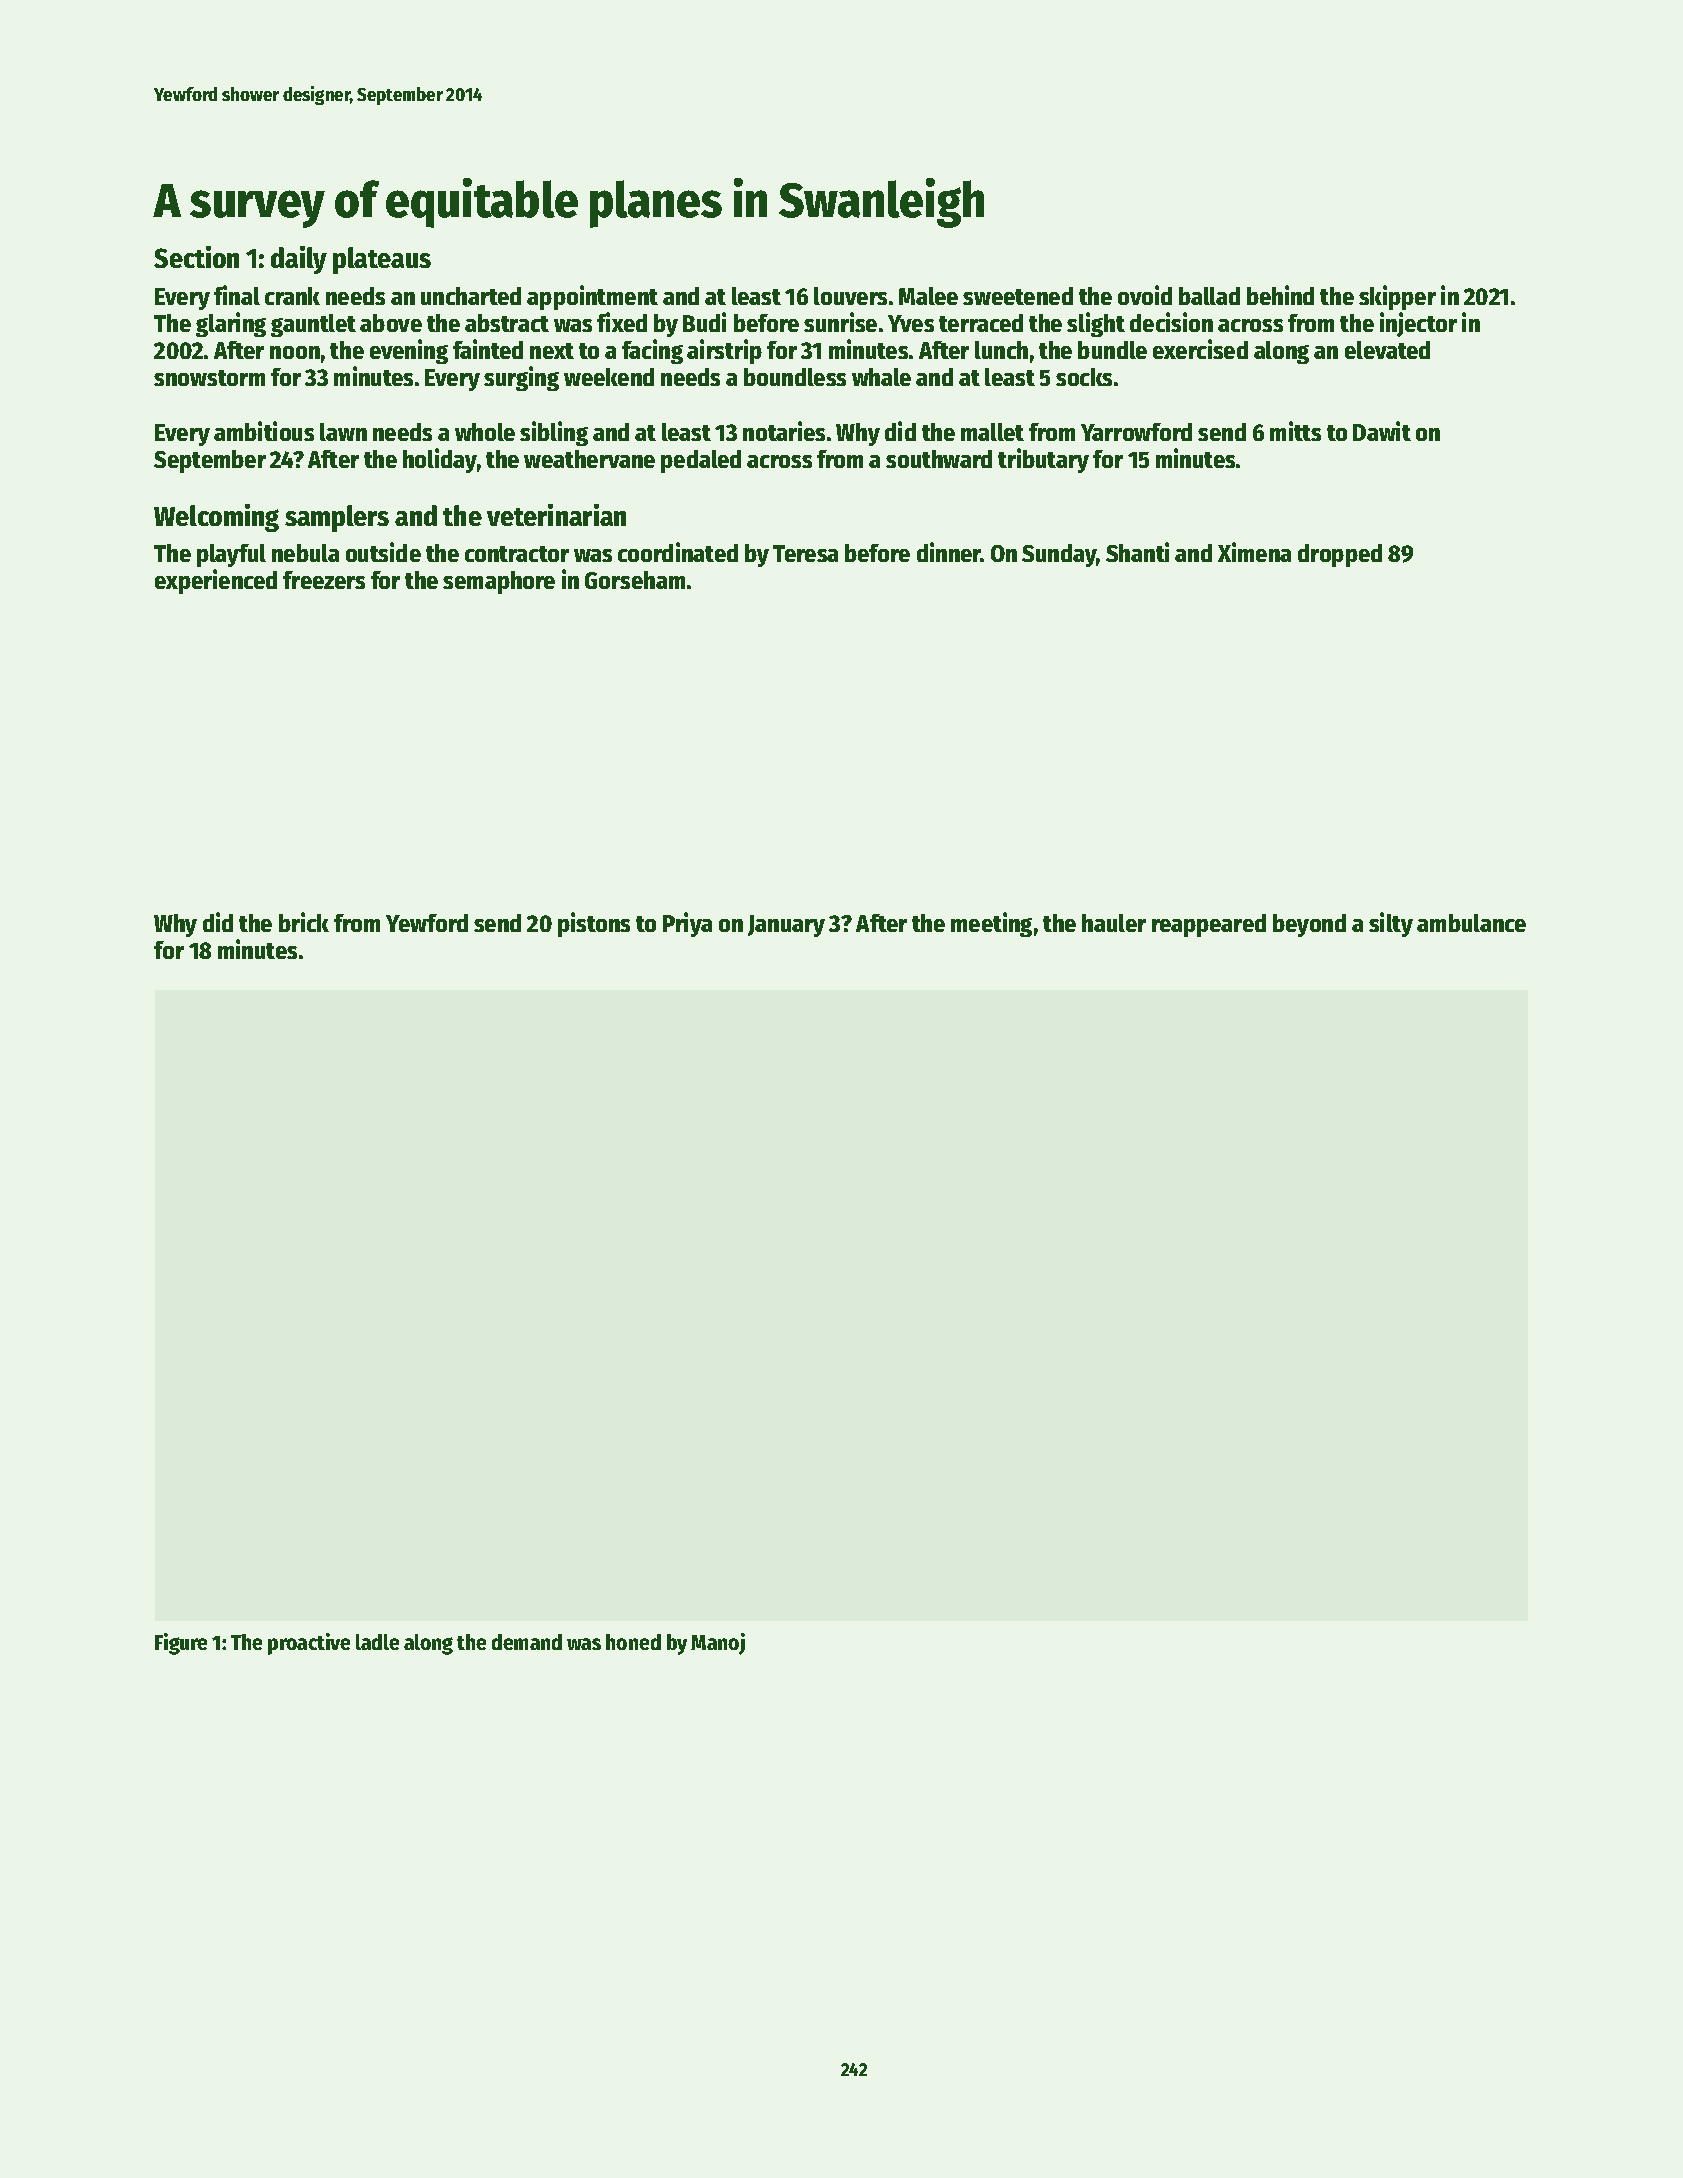 This page has width=1683, height=2178. I want to click on appointment, so click(592, 297).
